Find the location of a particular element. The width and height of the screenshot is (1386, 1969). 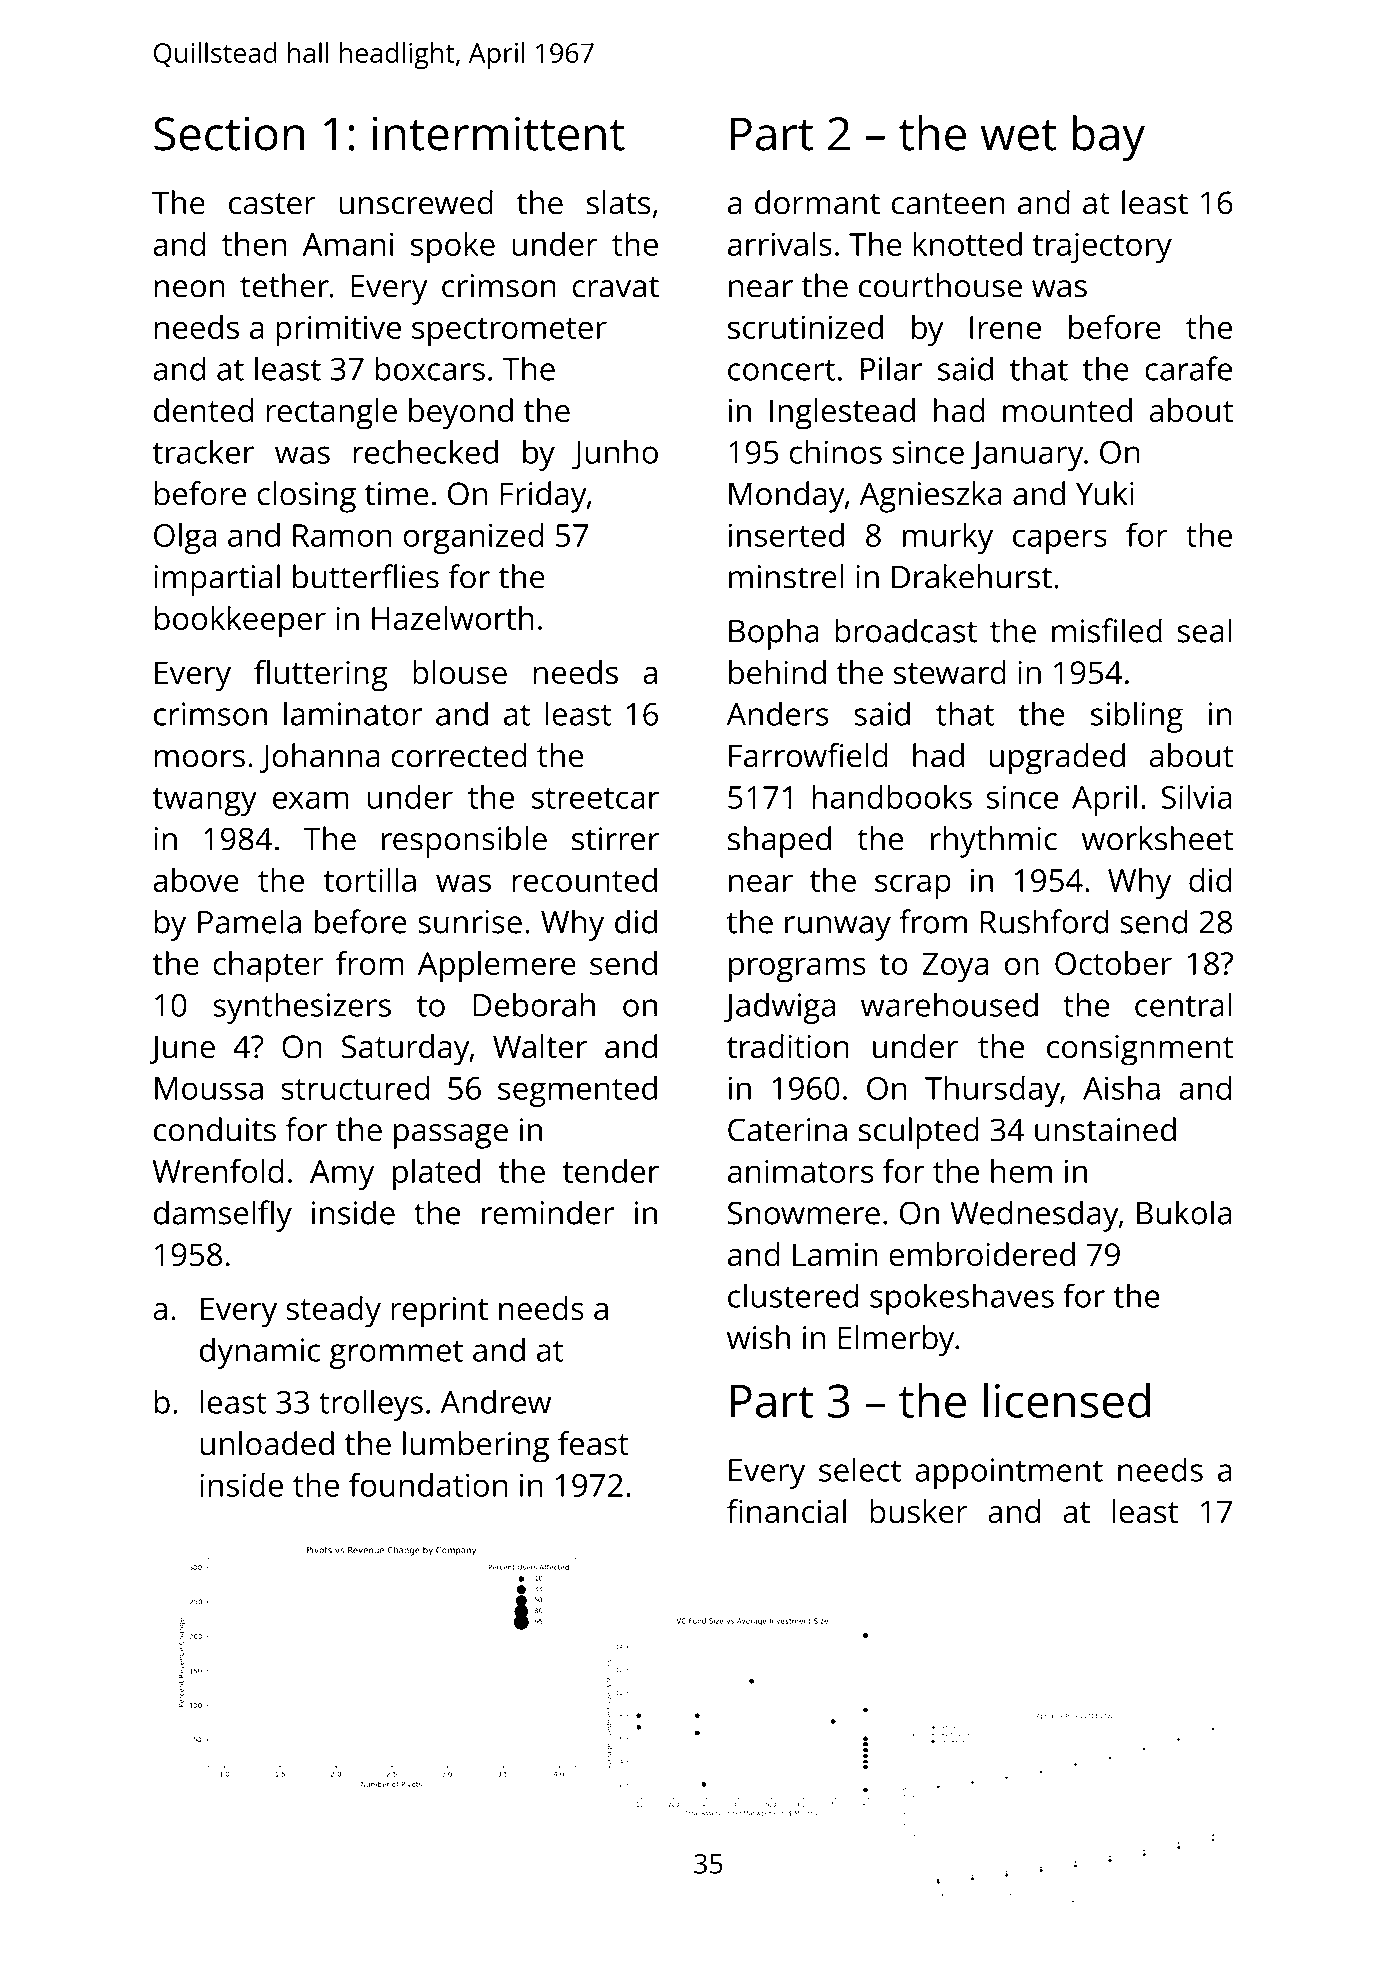

tradition is located at coordinates (788, 1046).
